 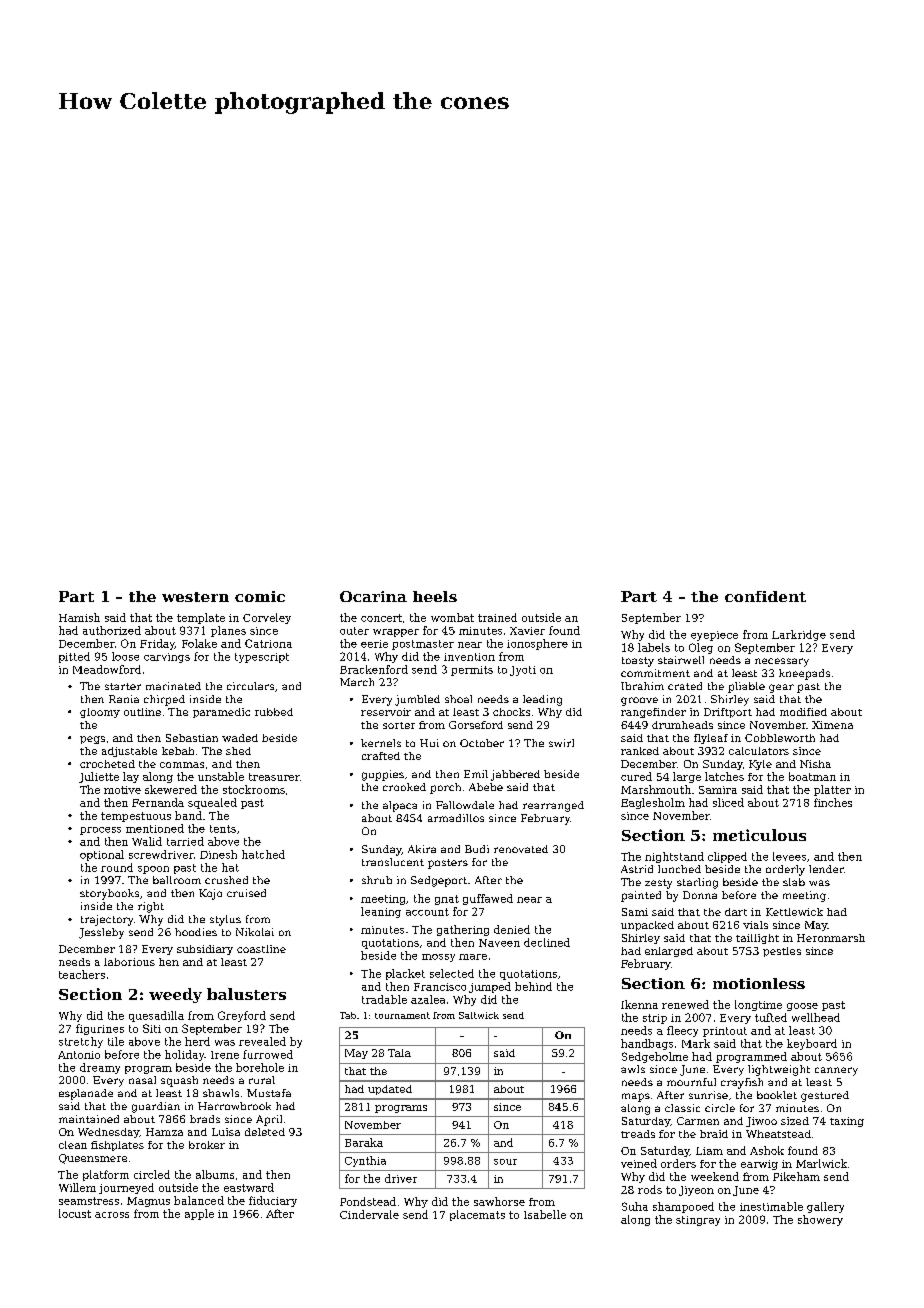 I want to click on ballroom, so click(x=177, y=880).
